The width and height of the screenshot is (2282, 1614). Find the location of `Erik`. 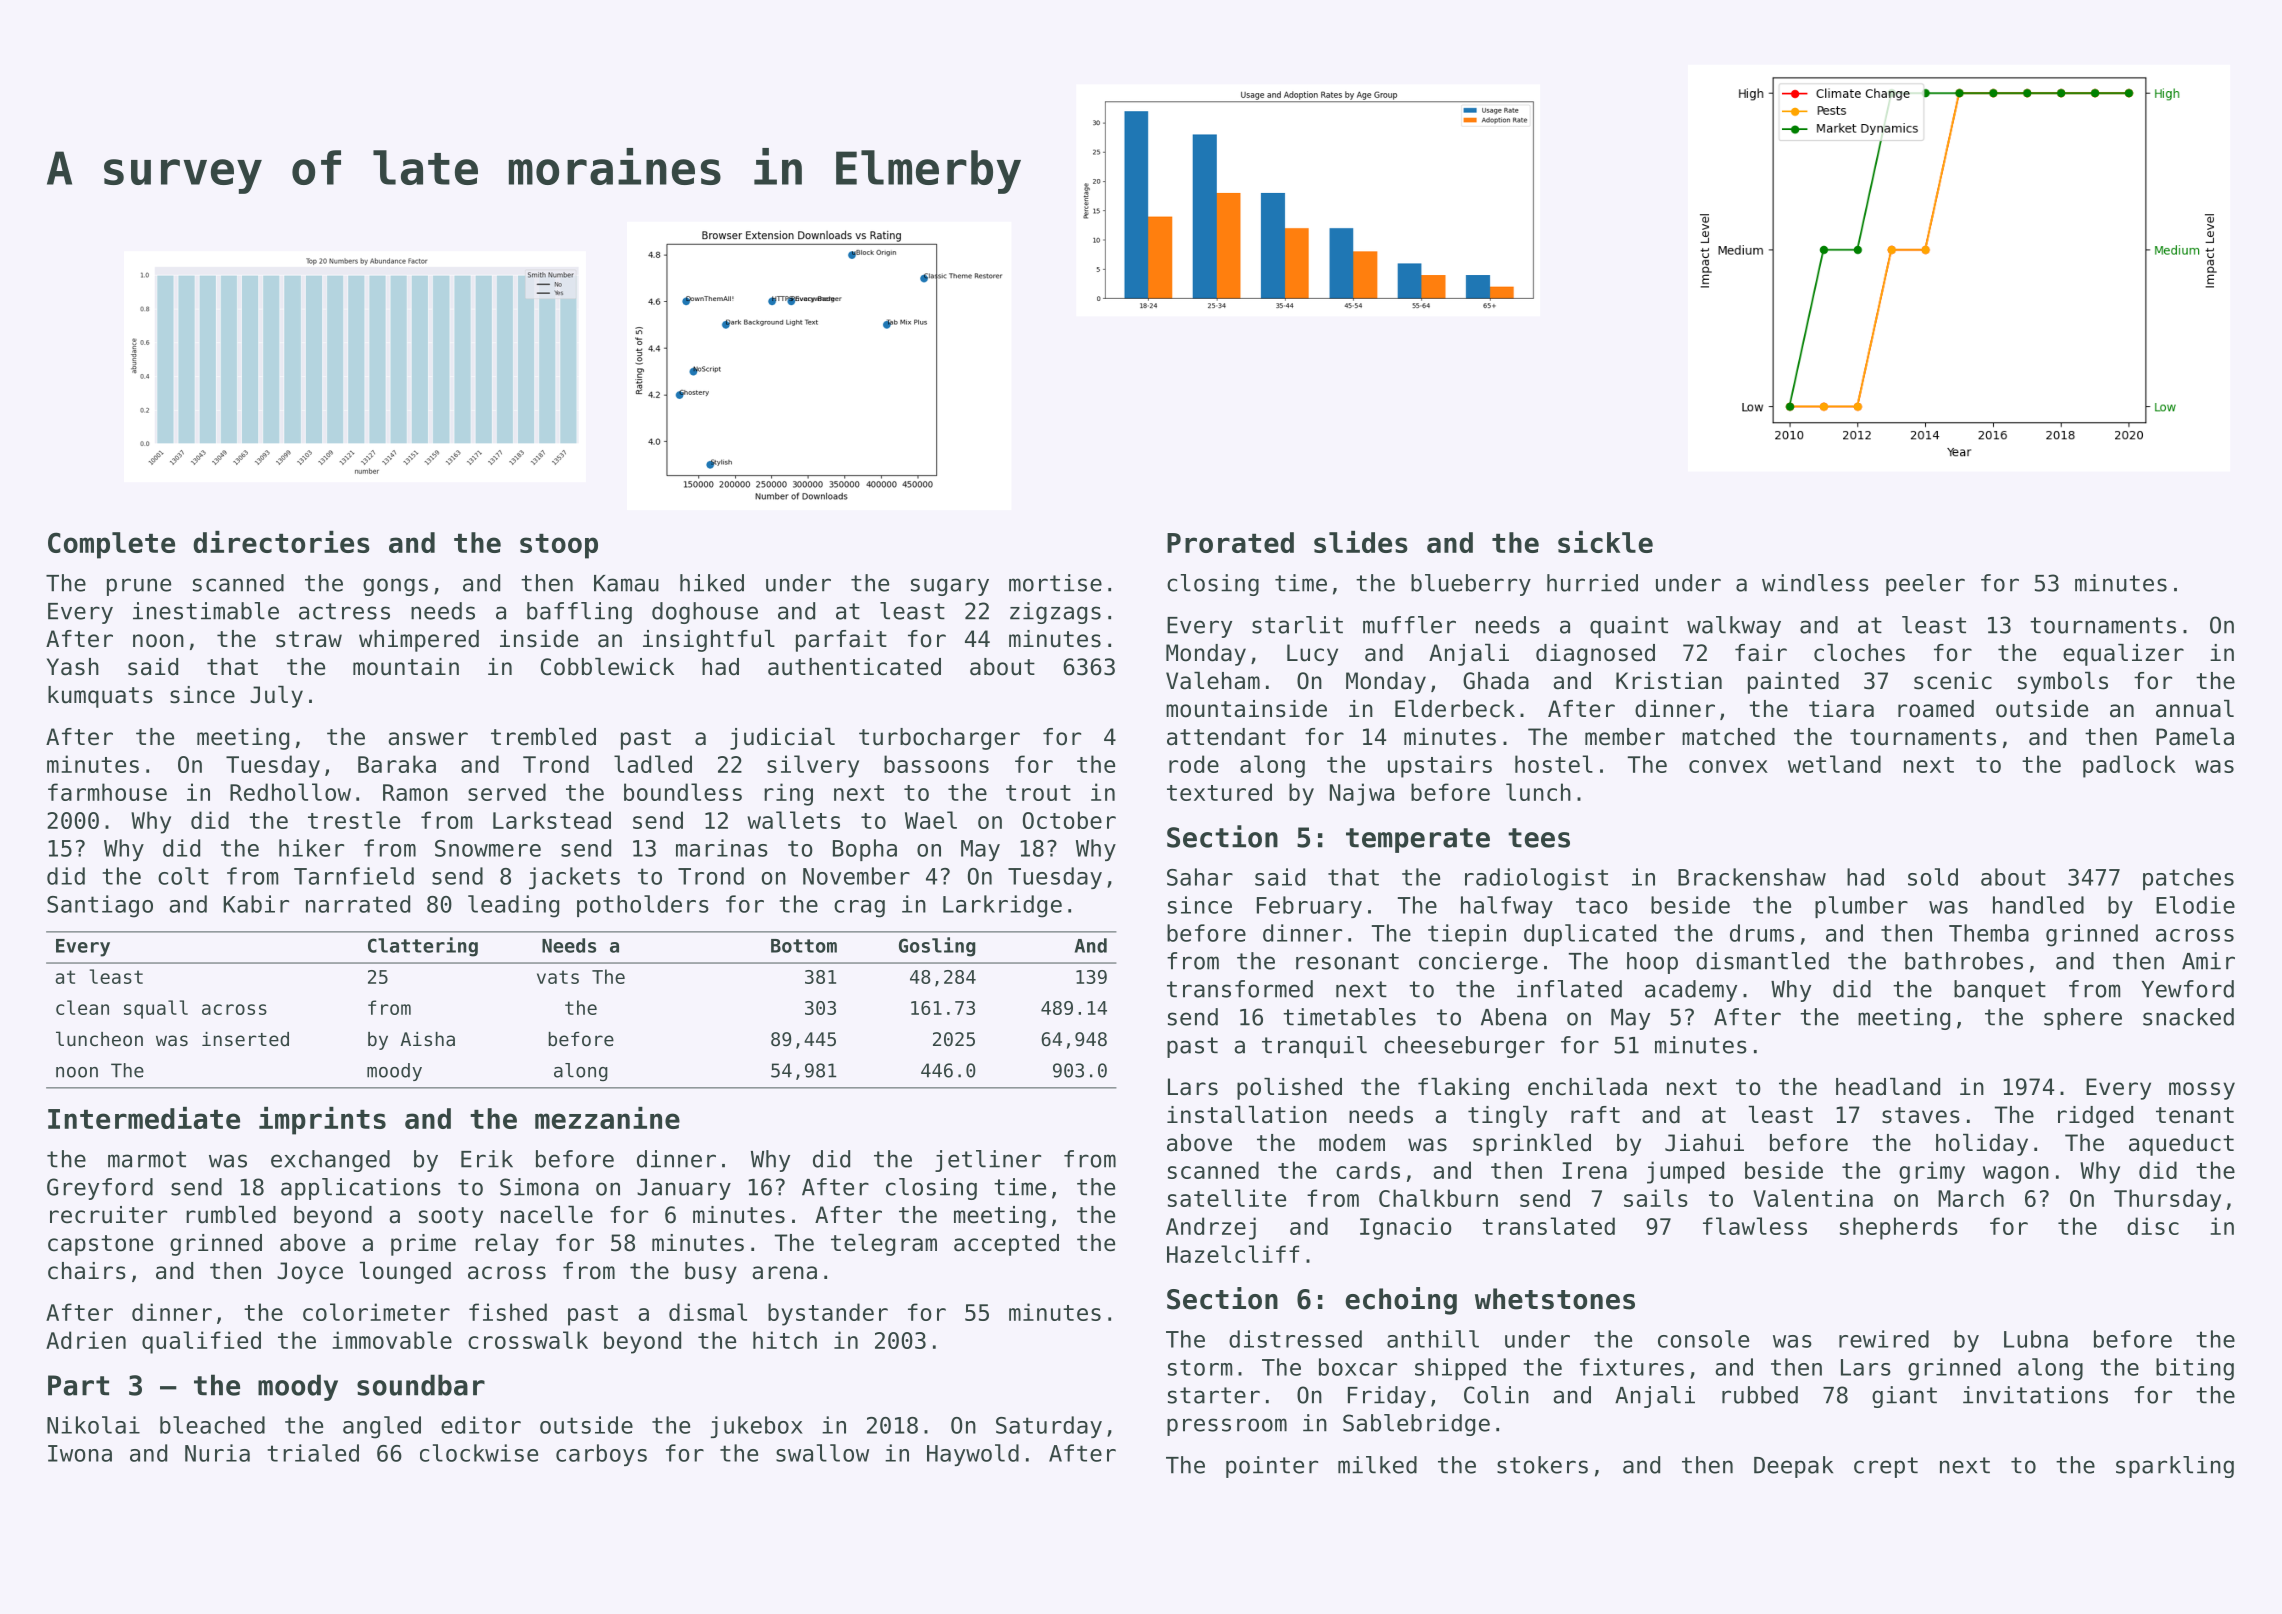

Erik is located at coordinates (487, 1159).
